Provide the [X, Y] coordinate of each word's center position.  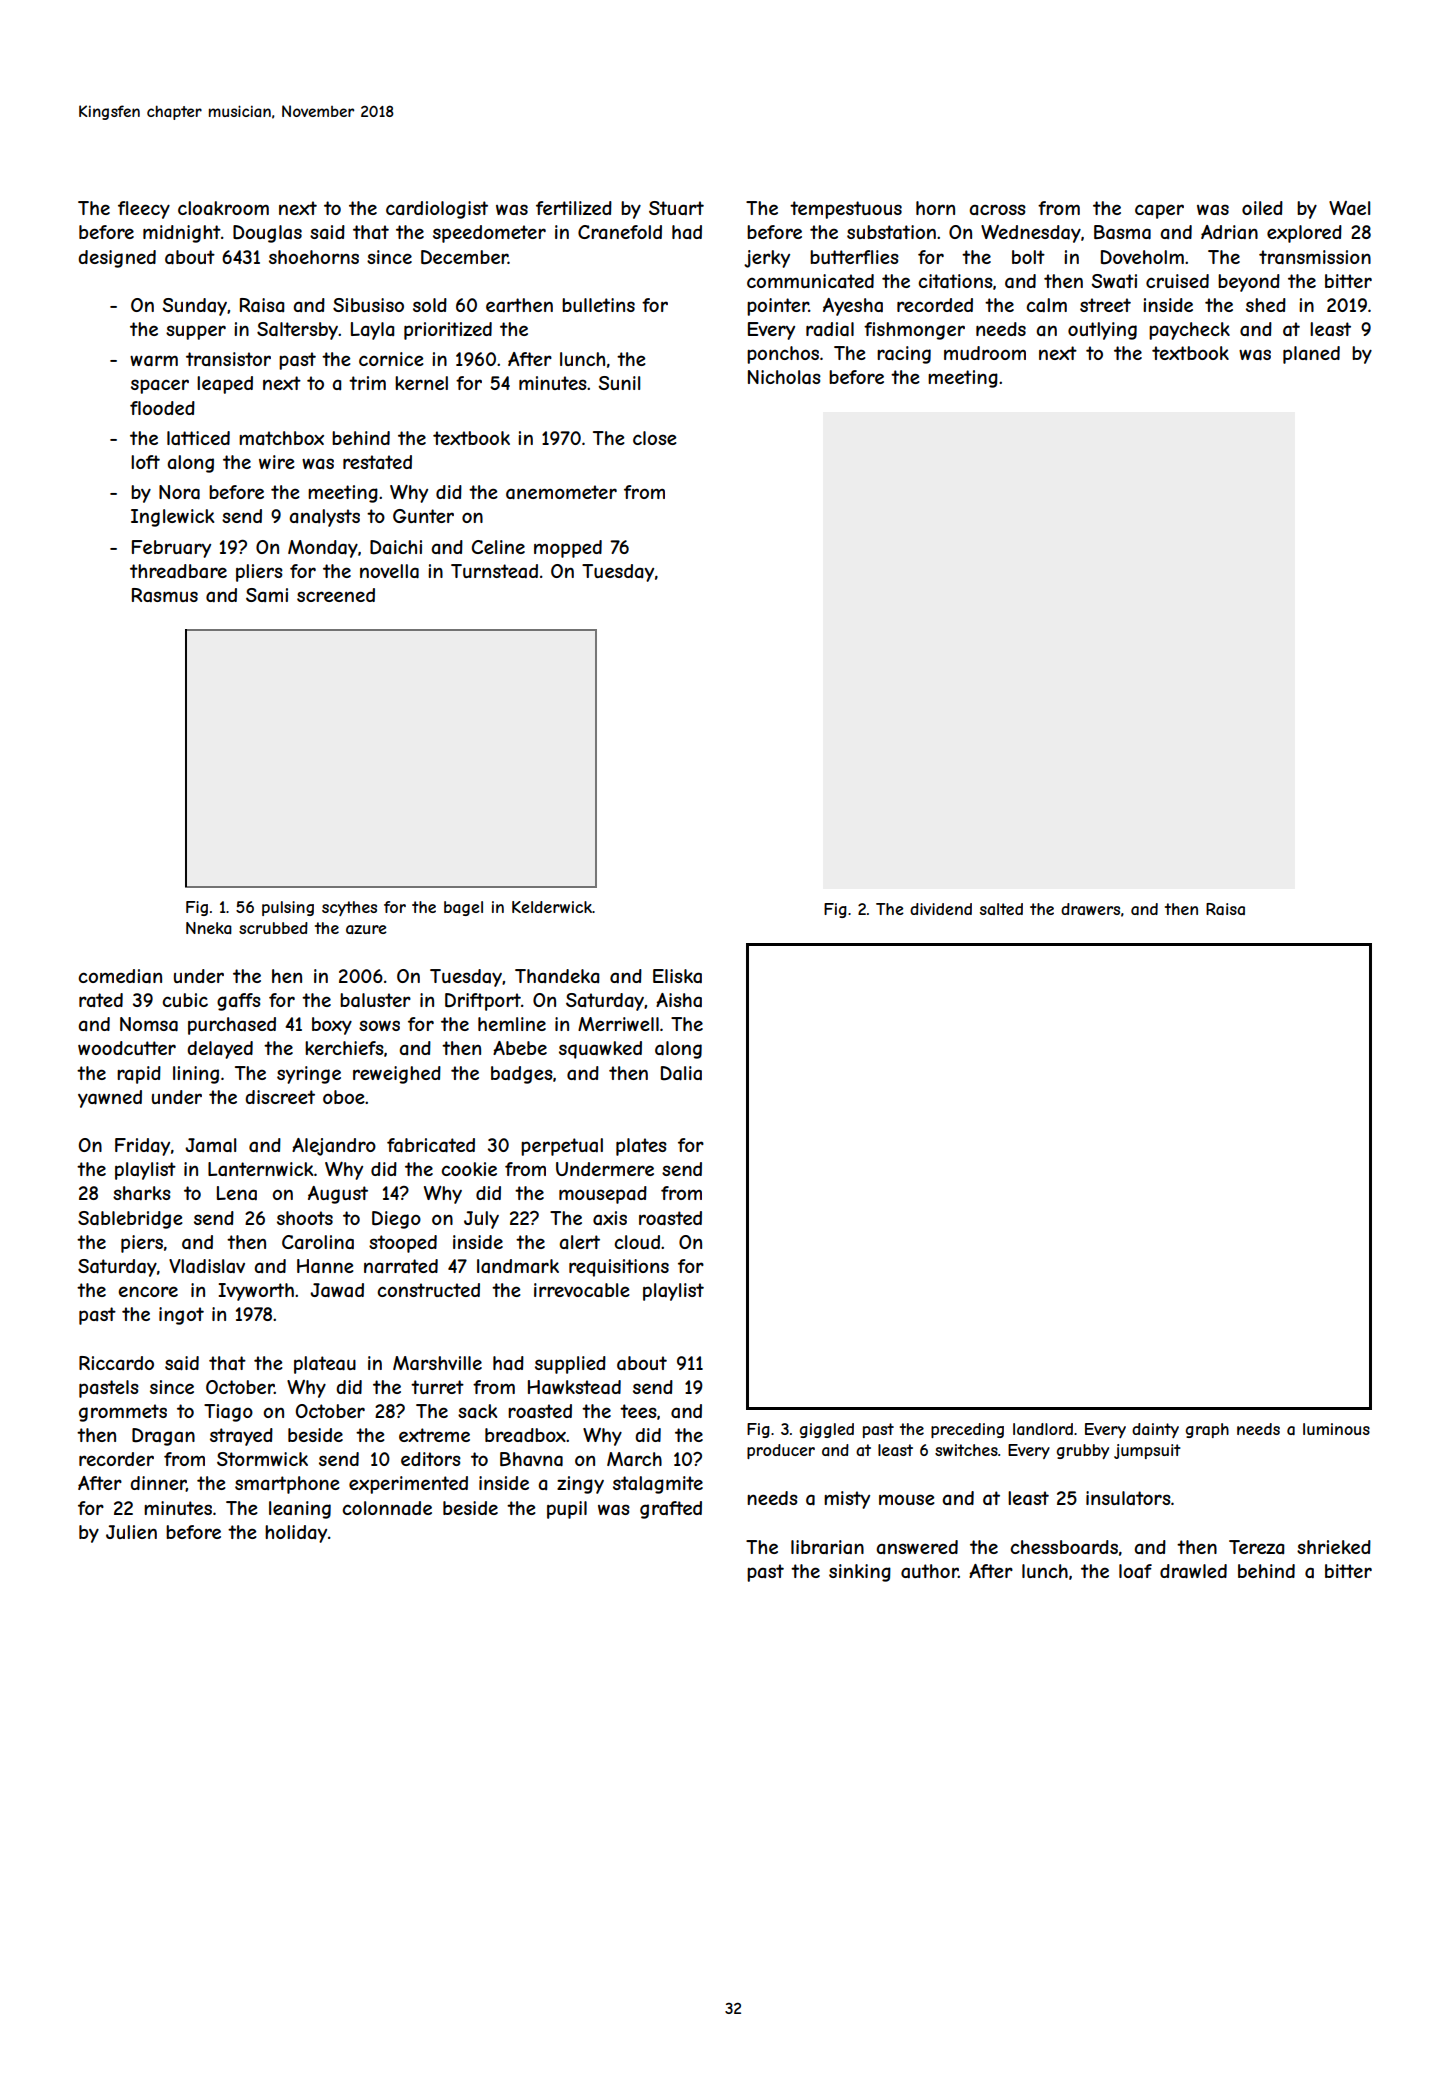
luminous [1336, 1429]
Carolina [318, 1242]
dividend [941, 909]
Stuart [676, 208]
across [997, 209]
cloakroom [223, 208]
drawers [1090, 909]
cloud [637, 1242]
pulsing [288, 908]
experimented [408, 1485]
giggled [827, 1430]
